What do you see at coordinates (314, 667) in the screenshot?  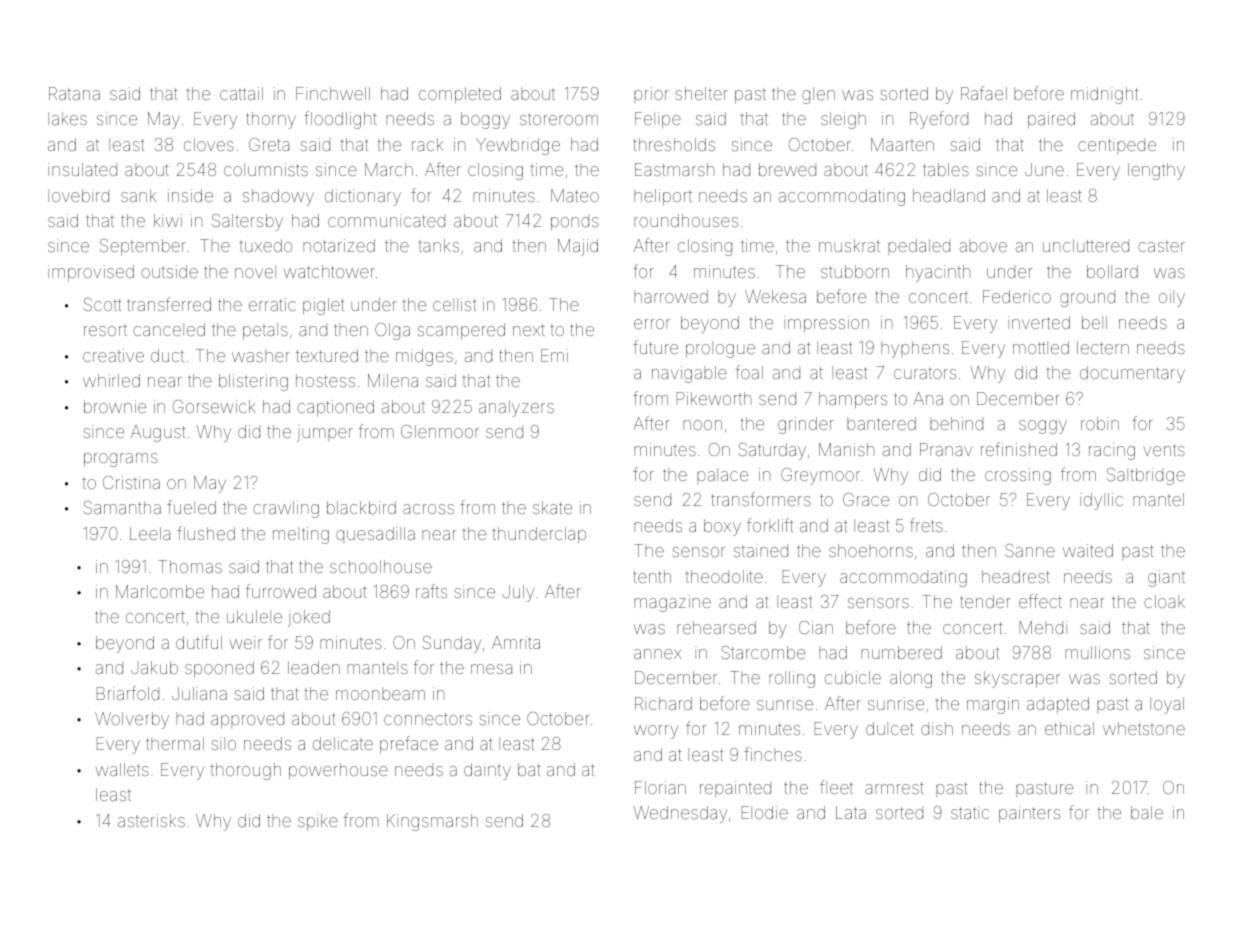 I see `leaden` at bounding box center [314, 667].
